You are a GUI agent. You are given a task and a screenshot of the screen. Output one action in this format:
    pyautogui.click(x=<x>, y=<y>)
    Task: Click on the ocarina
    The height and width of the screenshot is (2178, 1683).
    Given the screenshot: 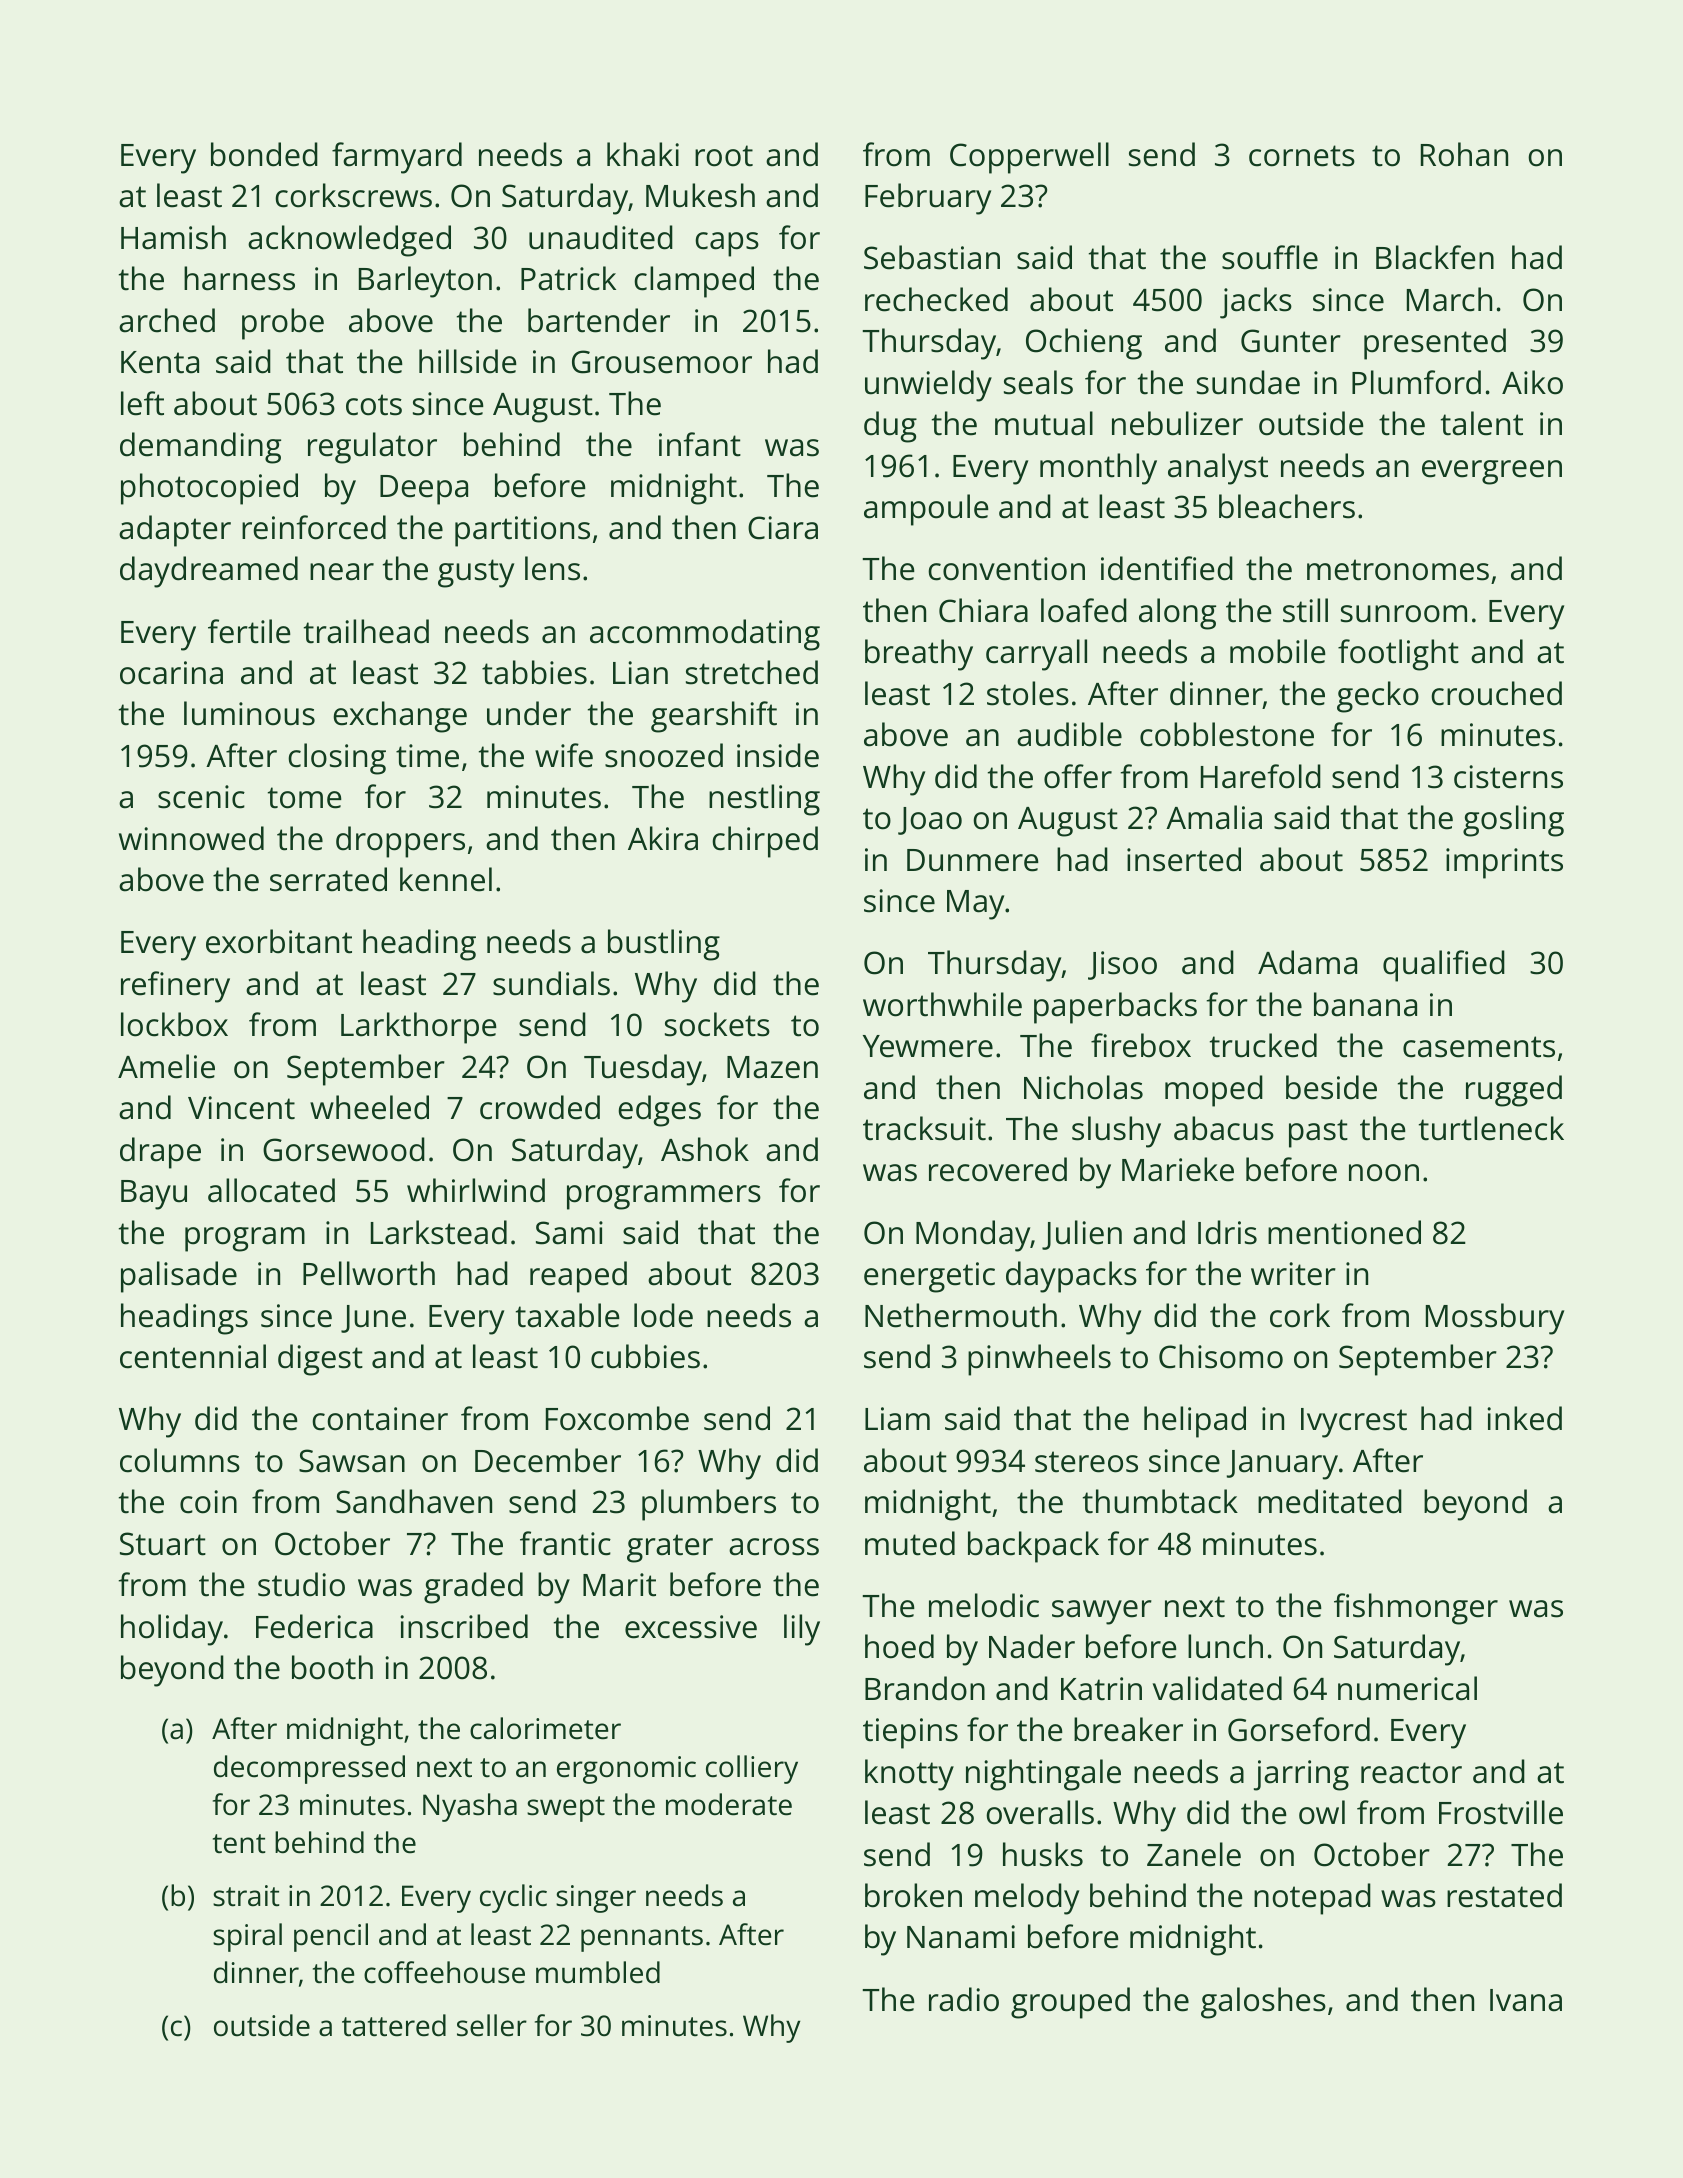 What is the action you would take?
    pyautogui.click(x=171, y=673)
